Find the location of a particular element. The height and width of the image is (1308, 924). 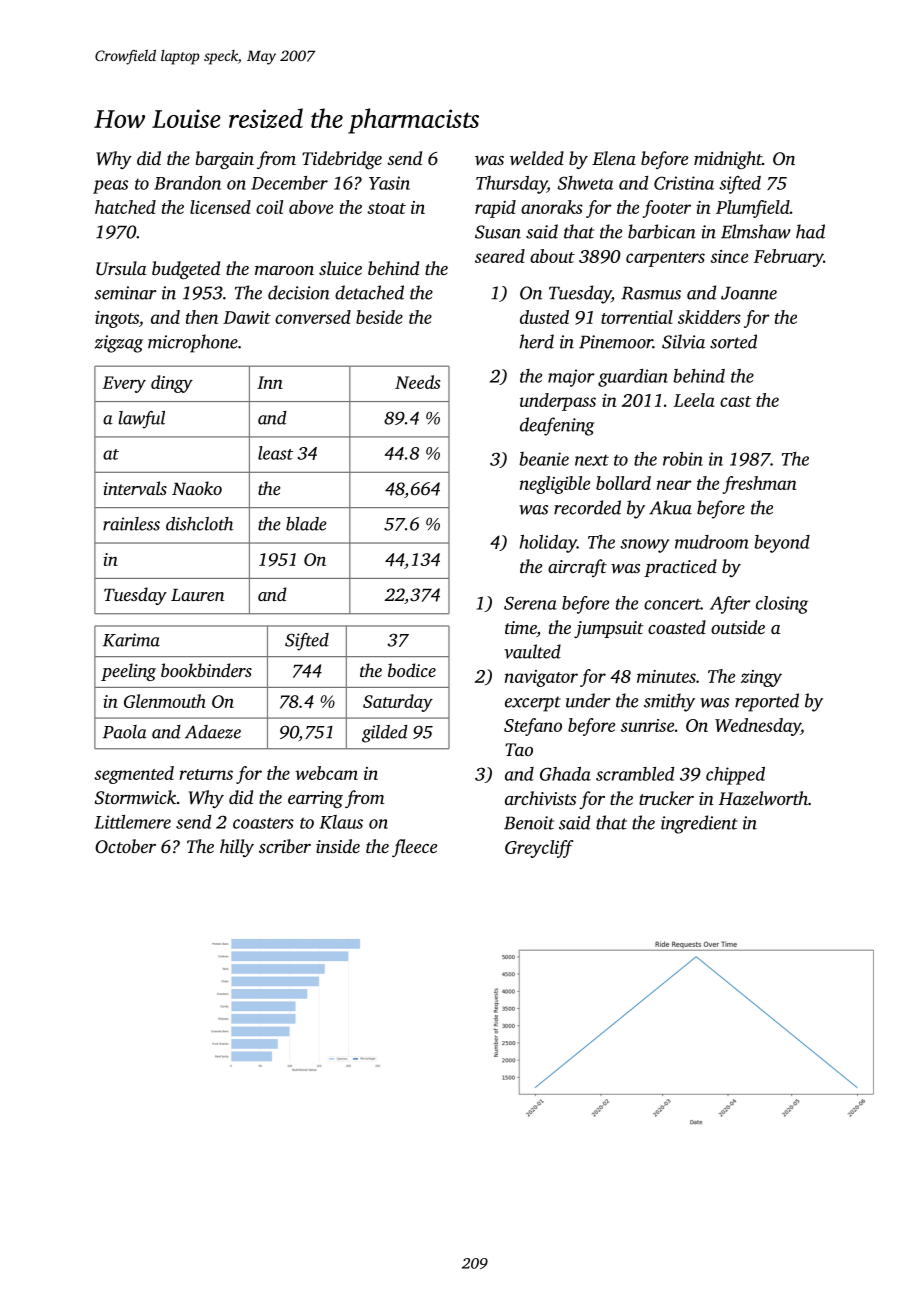

midnight is located at coordinates (728, 160).
